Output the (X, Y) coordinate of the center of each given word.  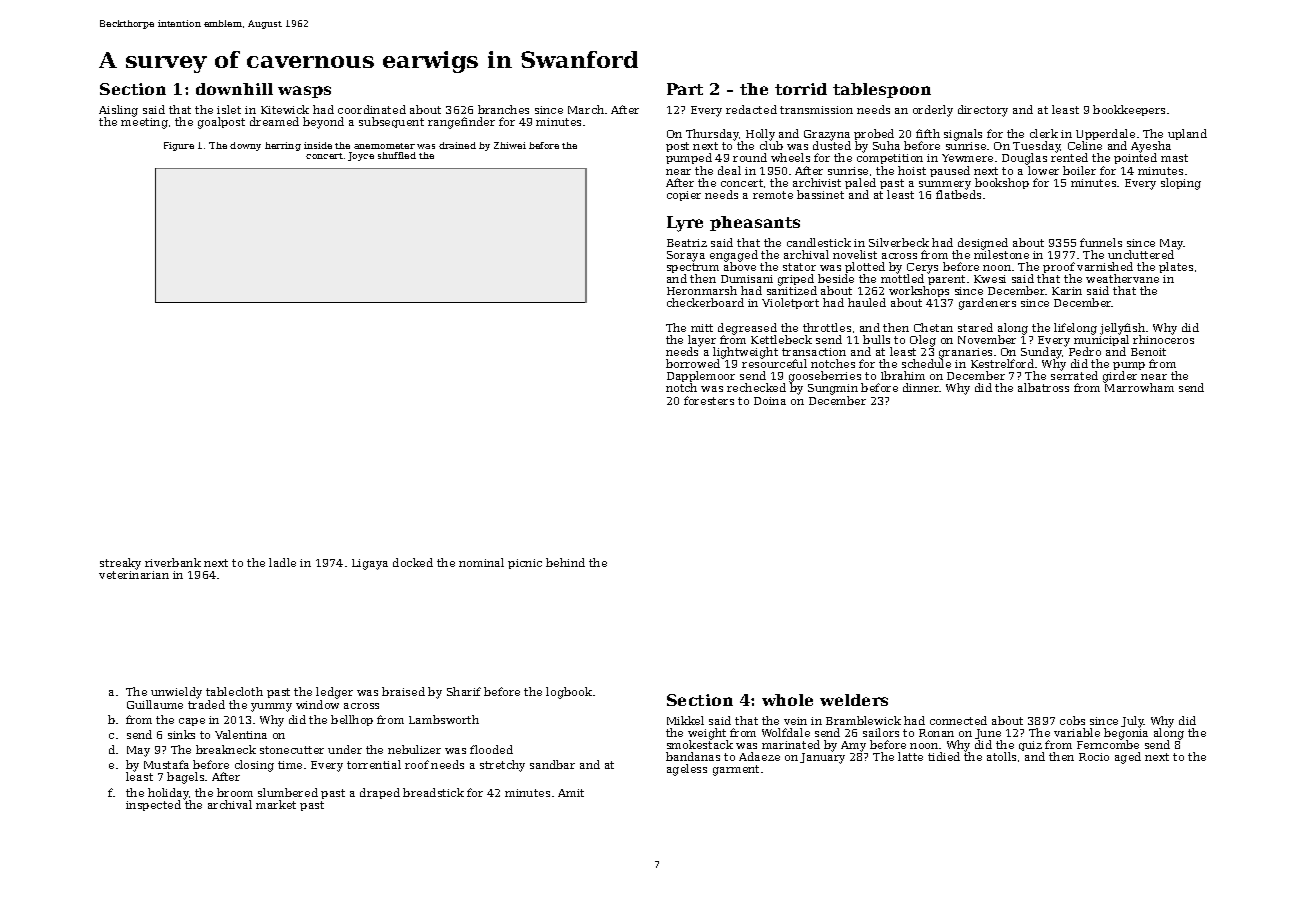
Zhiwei (510, 145)
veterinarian (134, 575)
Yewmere (967, 158)
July (1132, 722)
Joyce (361, 156)
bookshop (1002, 183)
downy (245, 146)
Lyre (685, 224)
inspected (153, 805)
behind (565, 562)
